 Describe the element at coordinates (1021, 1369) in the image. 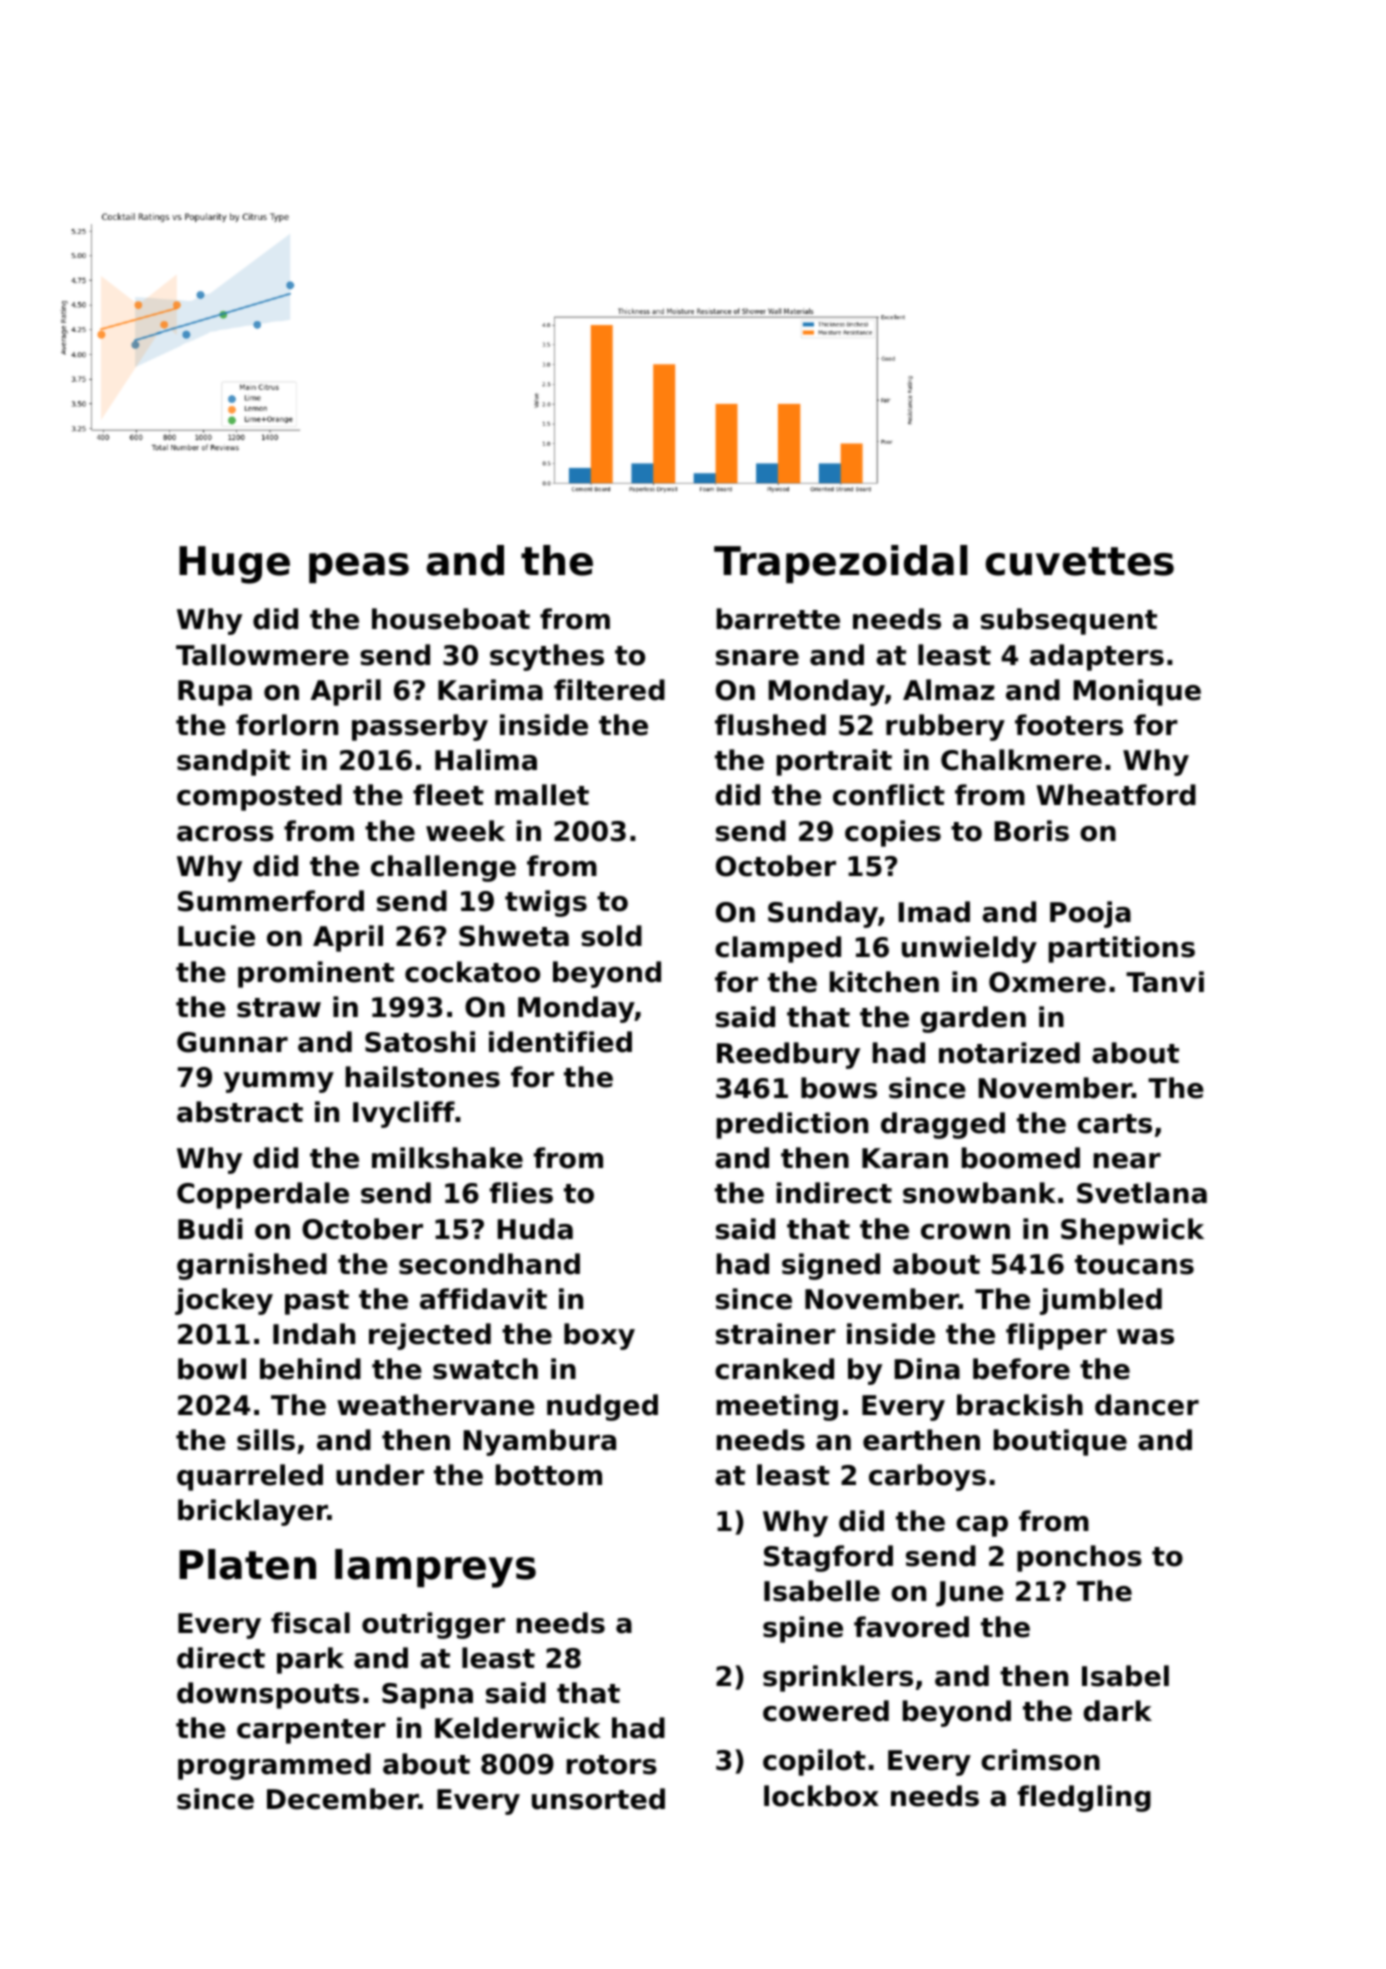

I see `before` at that location.
